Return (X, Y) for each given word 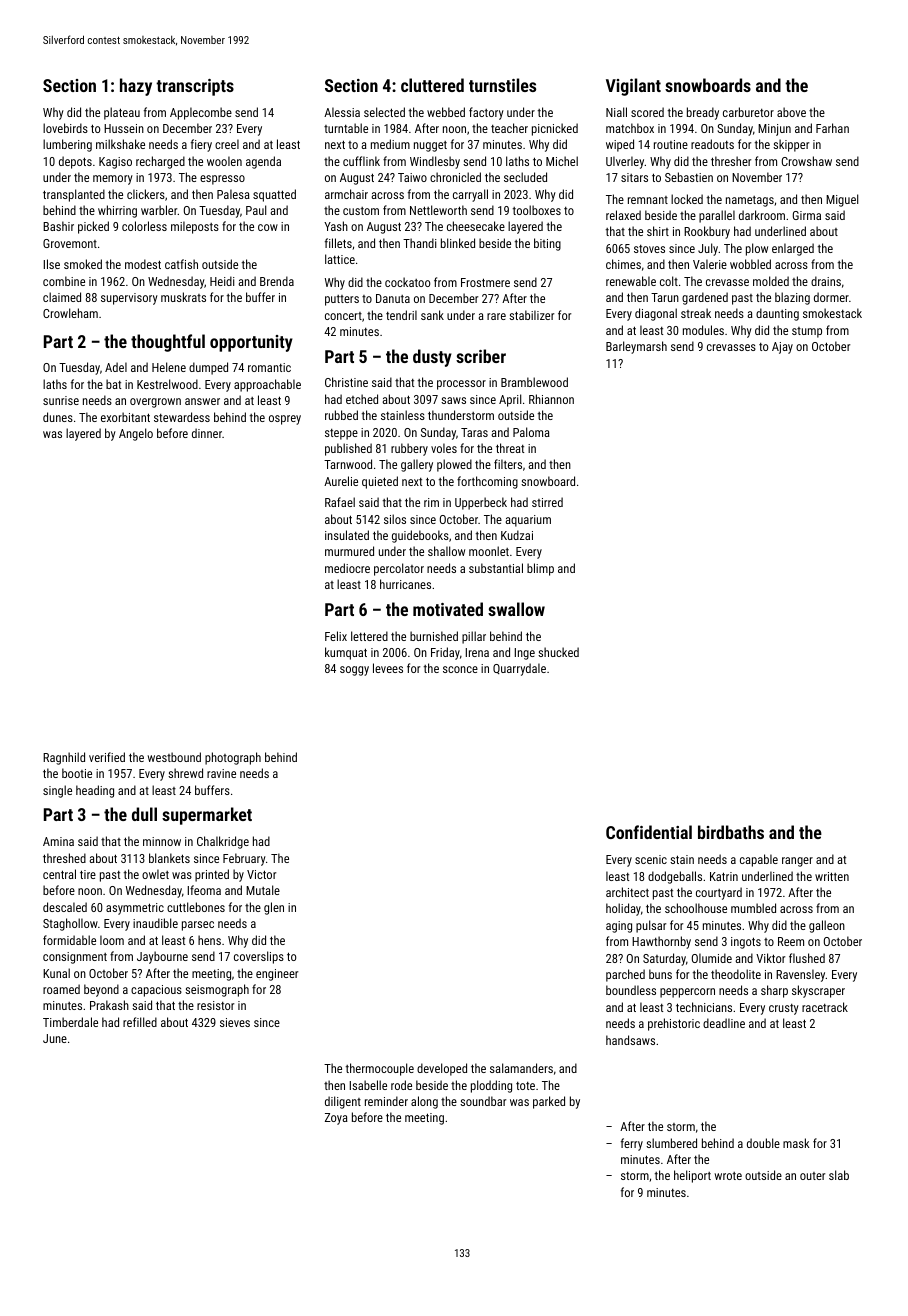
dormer (831, 297)
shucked (558, 652)
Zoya (336, 1119)
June (55, 1038)
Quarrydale (519, 669)
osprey (285, 420)
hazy (136, 87)
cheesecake (476, 226)
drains (826, 281)
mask (796, 1143)
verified (107, 757)
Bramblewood (534, 382)
